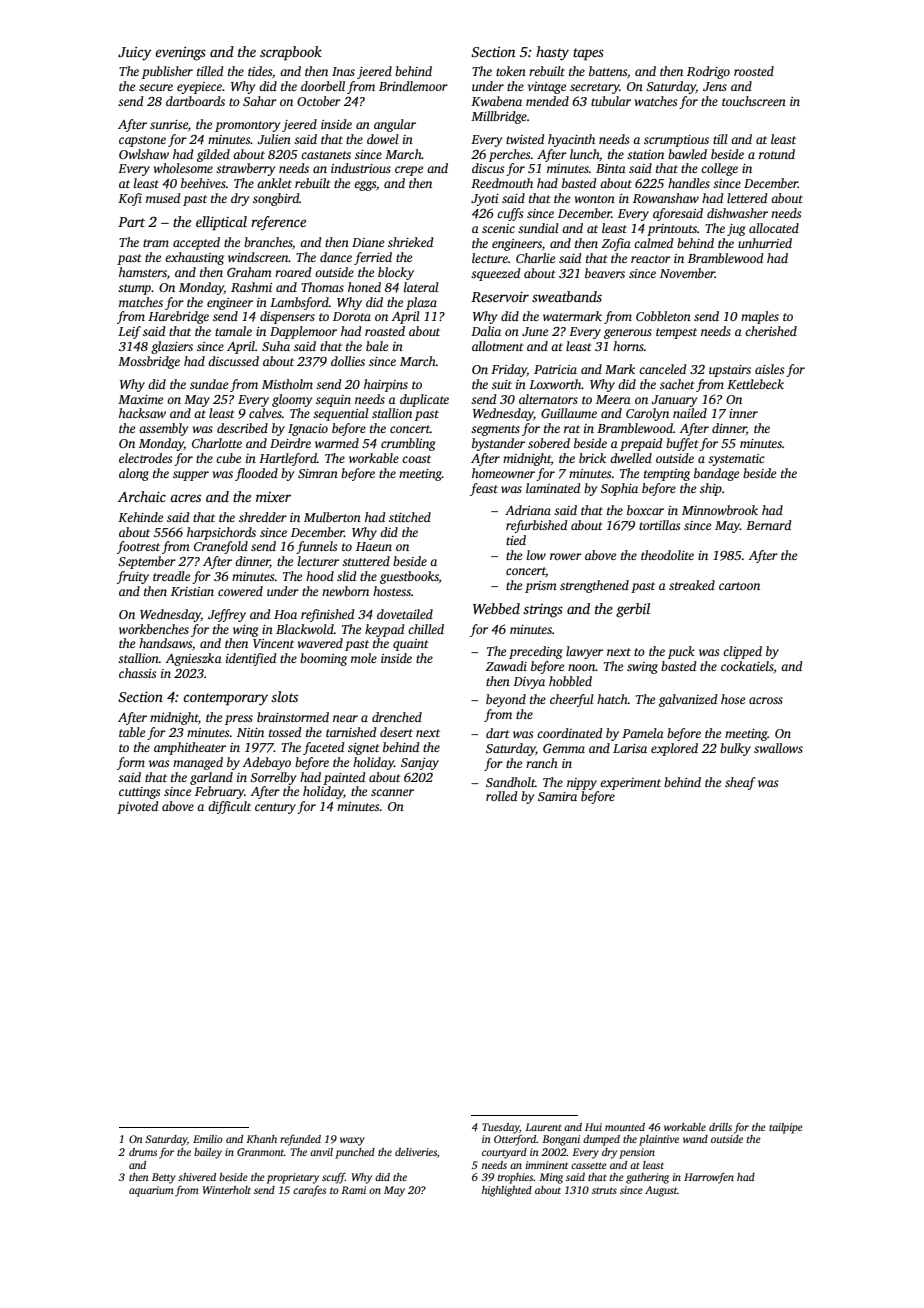 The width and height of the document is (924, 1308). What do you see at coordinates (778, 748) in the document?
I see `swallows` at bounding box center [778, 748].
